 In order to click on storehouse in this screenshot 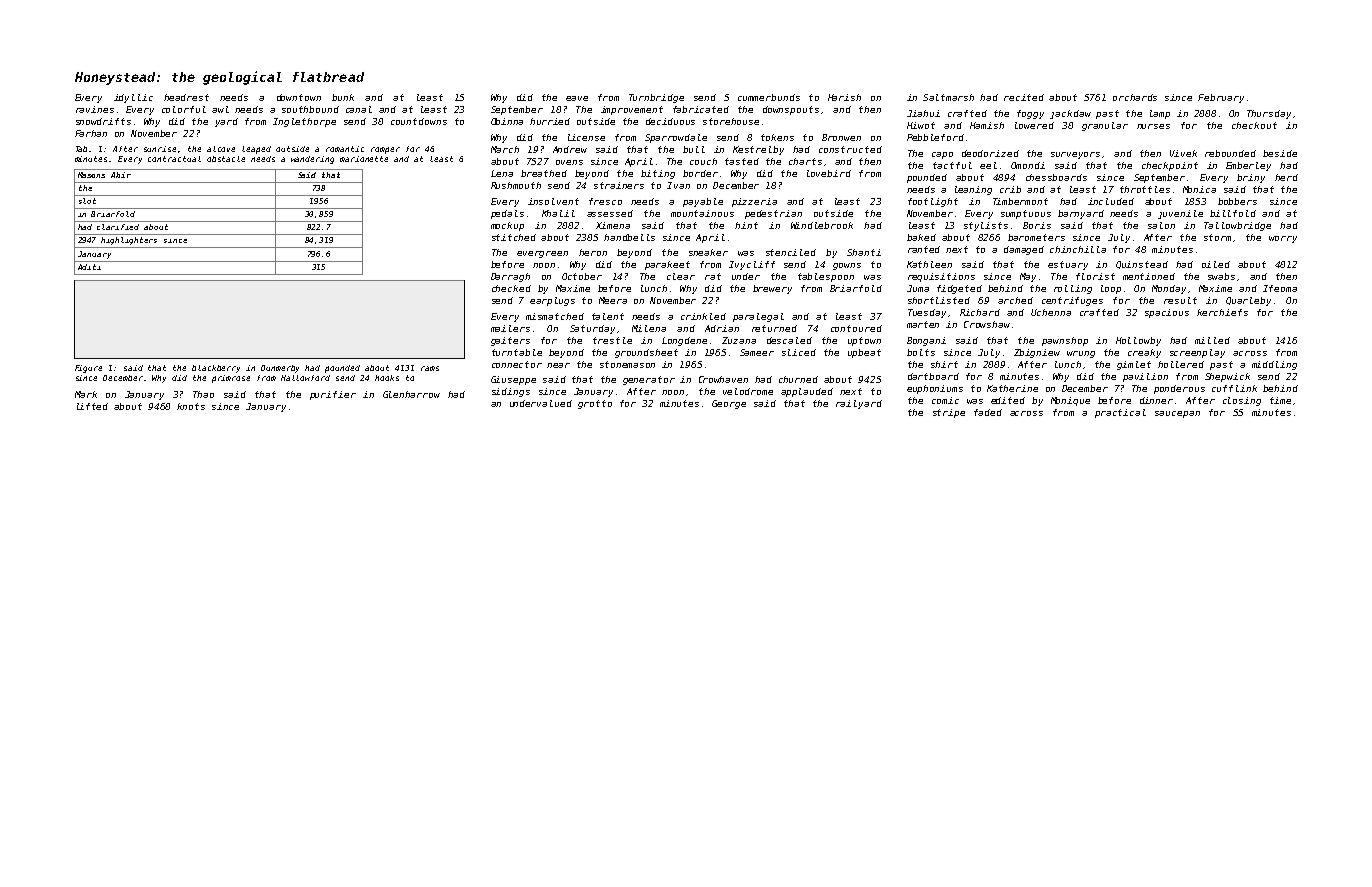, I will do `click(731, 121)`.
